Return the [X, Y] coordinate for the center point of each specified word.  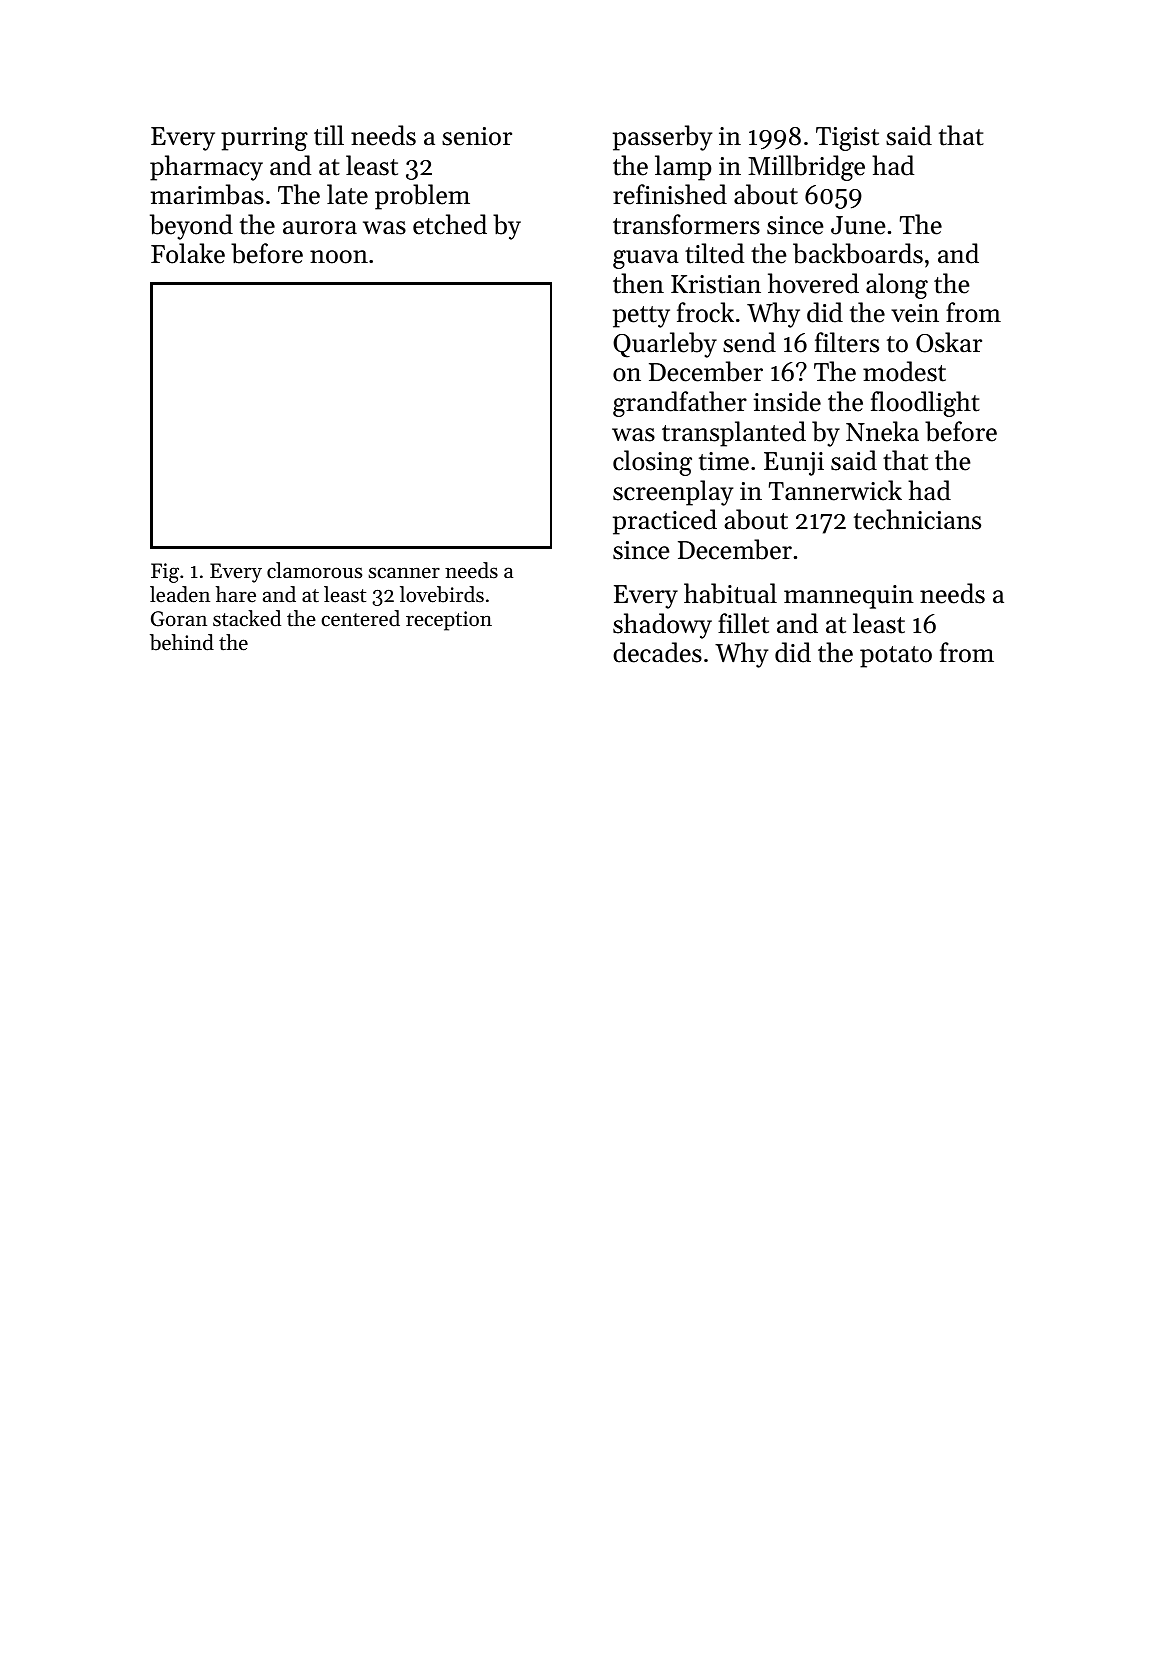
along [897, 286]
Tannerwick [835, 490]
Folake [188, 253]
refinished [670, 194]
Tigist [847, 139]
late [347, 194]
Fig [165, 573]
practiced [665, 522]
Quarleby [665, 345]
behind [182, 642]
